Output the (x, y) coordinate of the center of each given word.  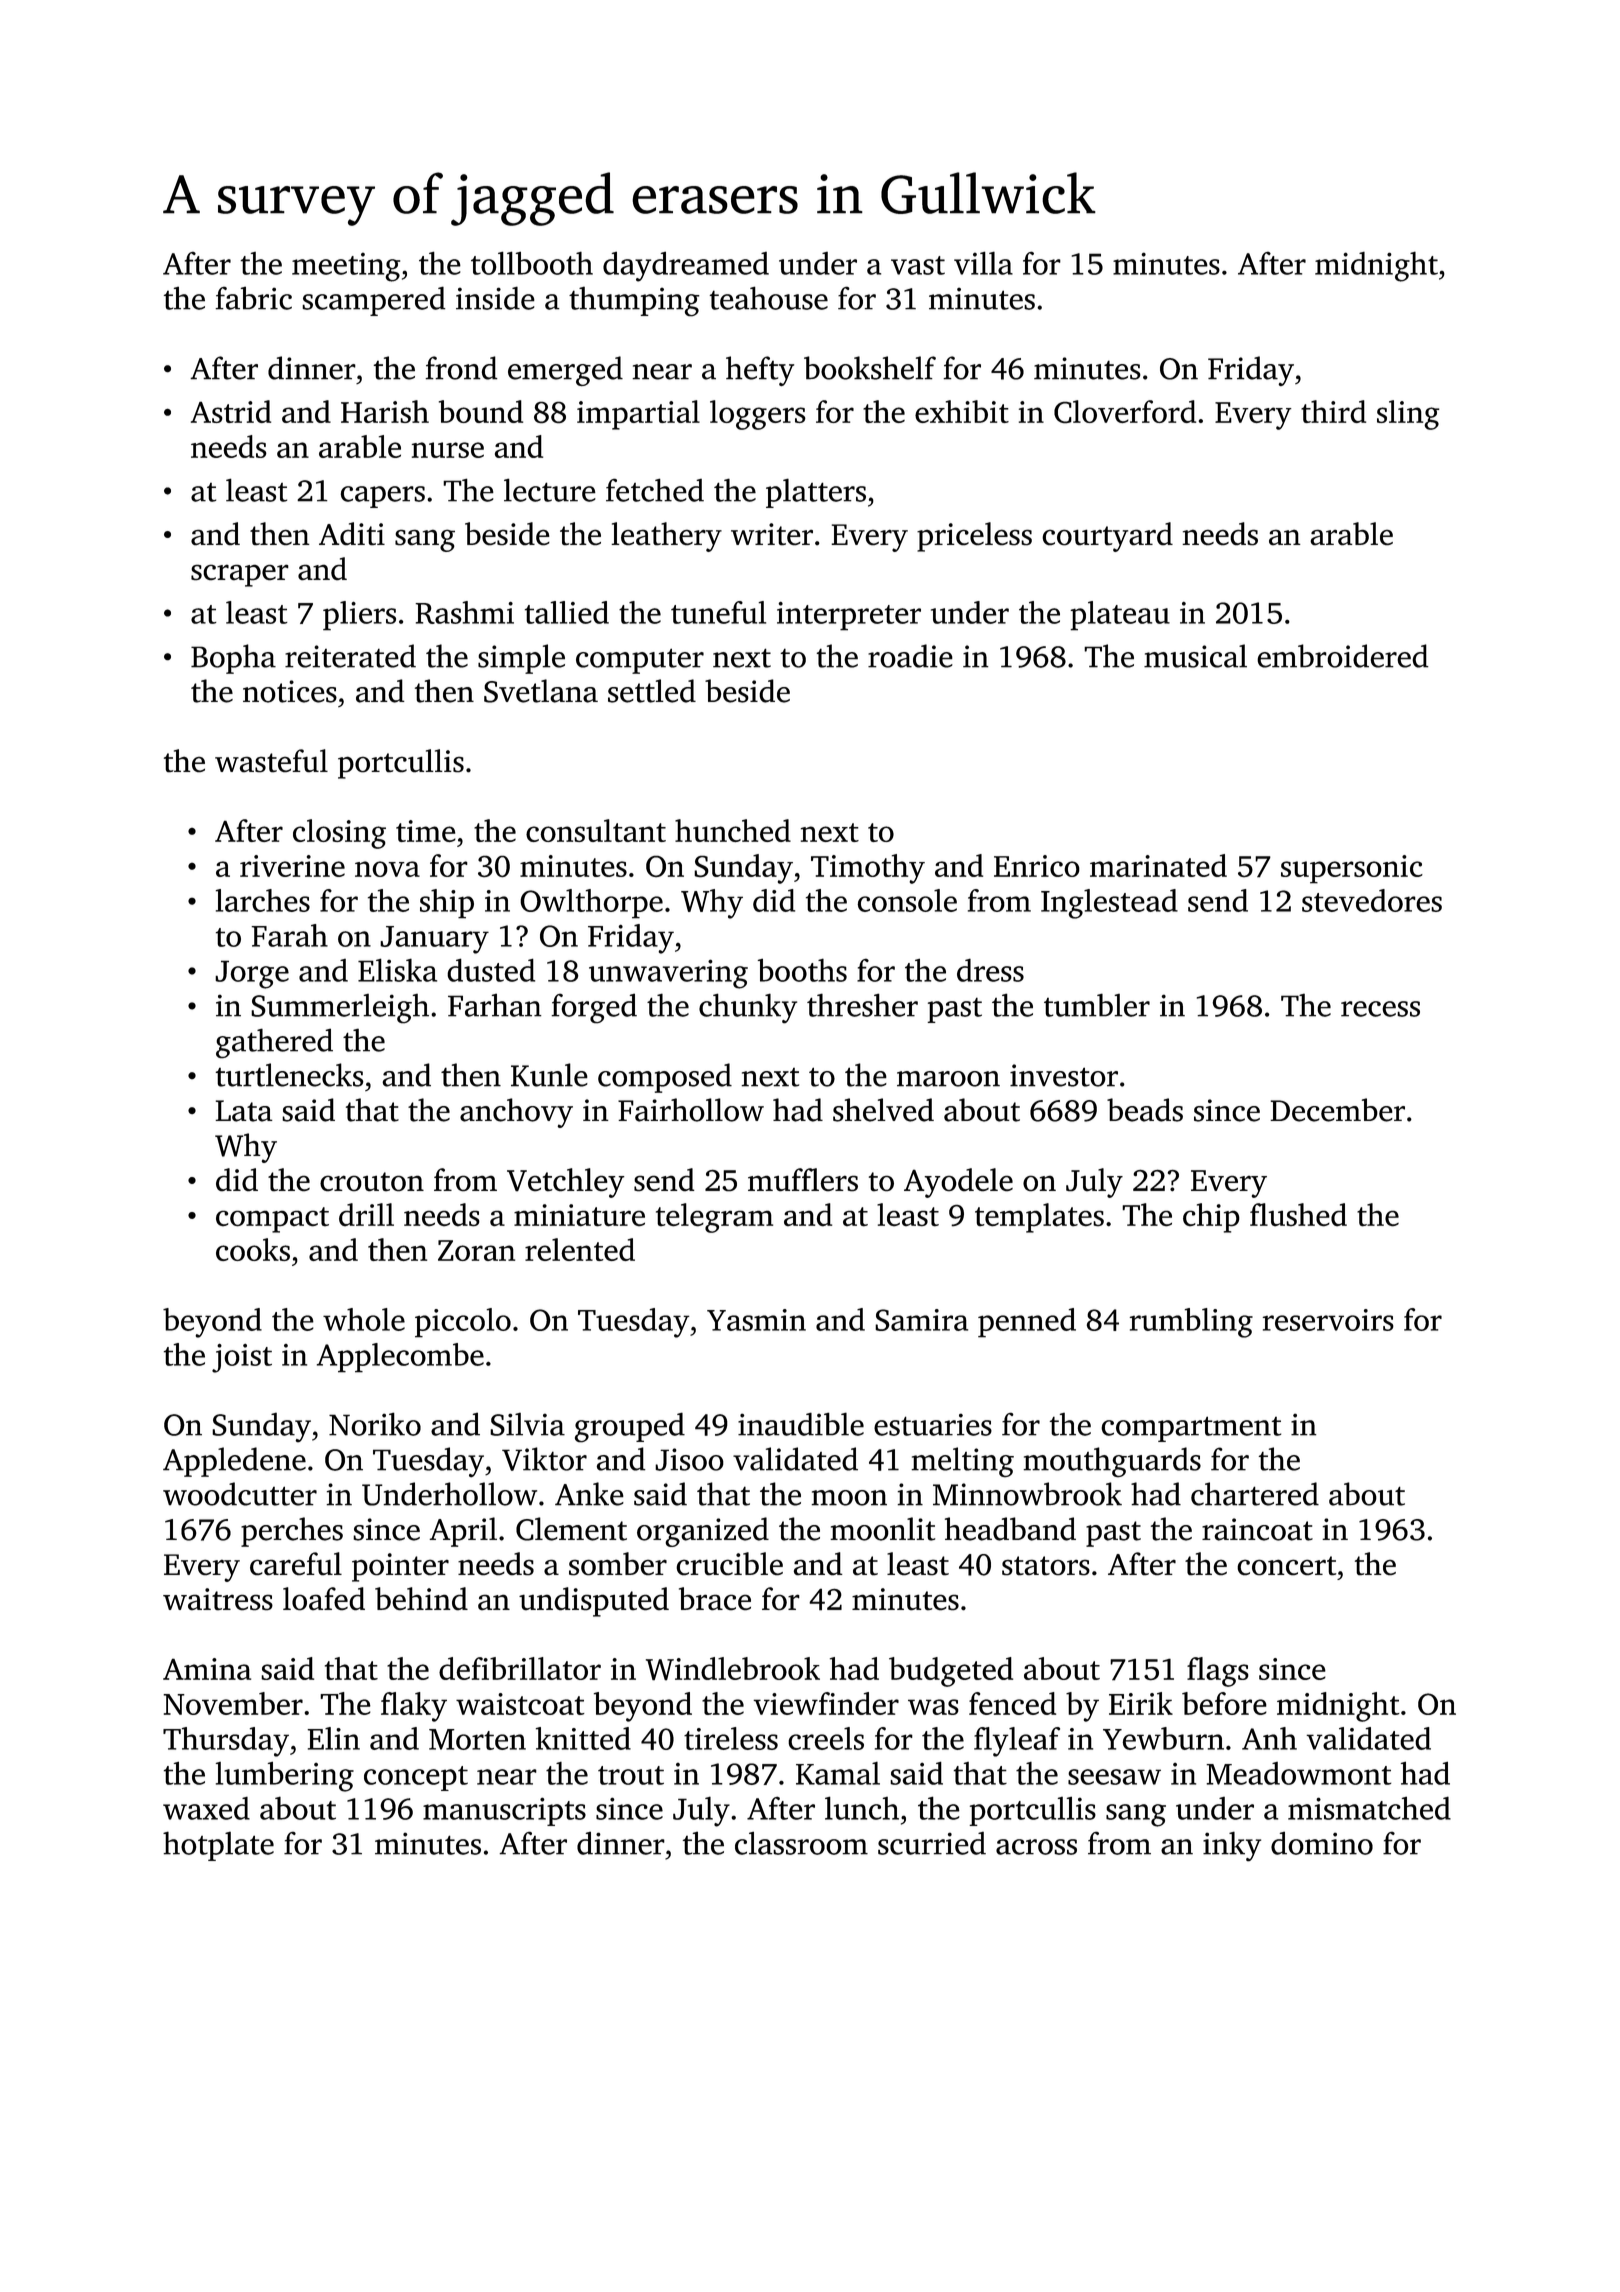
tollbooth (532, 263)
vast (918, 265)
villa (983, 263)
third (1333, 411)
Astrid (231, 411)
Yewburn (1163, 1738)
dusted (491, 970)
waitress (218, 1599)
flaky (414, 1707)
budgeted (951, 1672)
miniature (579, 1215)
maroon (948, 1079)
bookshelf (870, 368)
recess (1380, 1009)
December (1337, 1110)
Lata (244, 1111)
